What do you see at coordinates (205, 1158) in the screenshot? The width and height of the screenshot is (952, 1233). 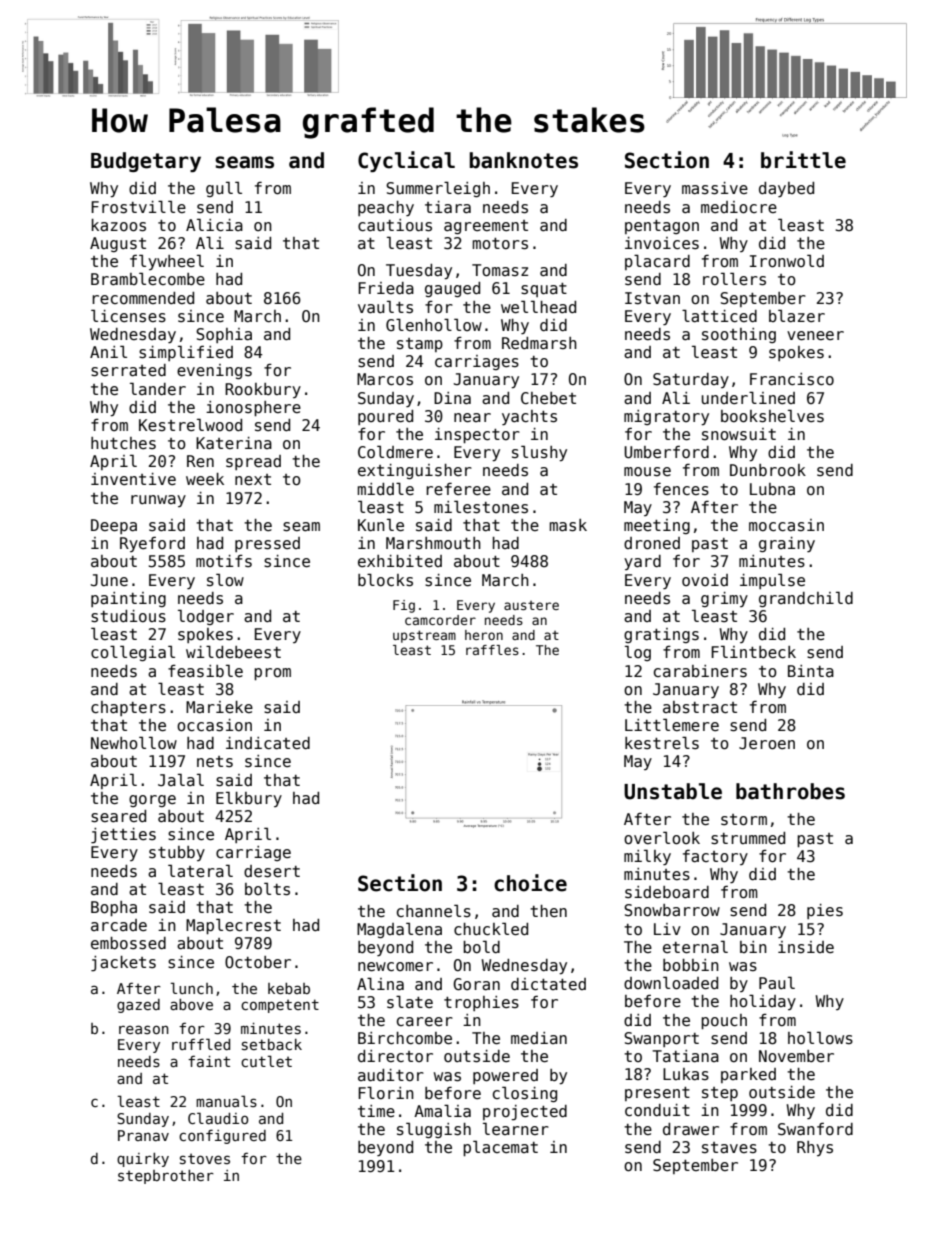 I see `stoves` at bounding box center [205, 1158].
